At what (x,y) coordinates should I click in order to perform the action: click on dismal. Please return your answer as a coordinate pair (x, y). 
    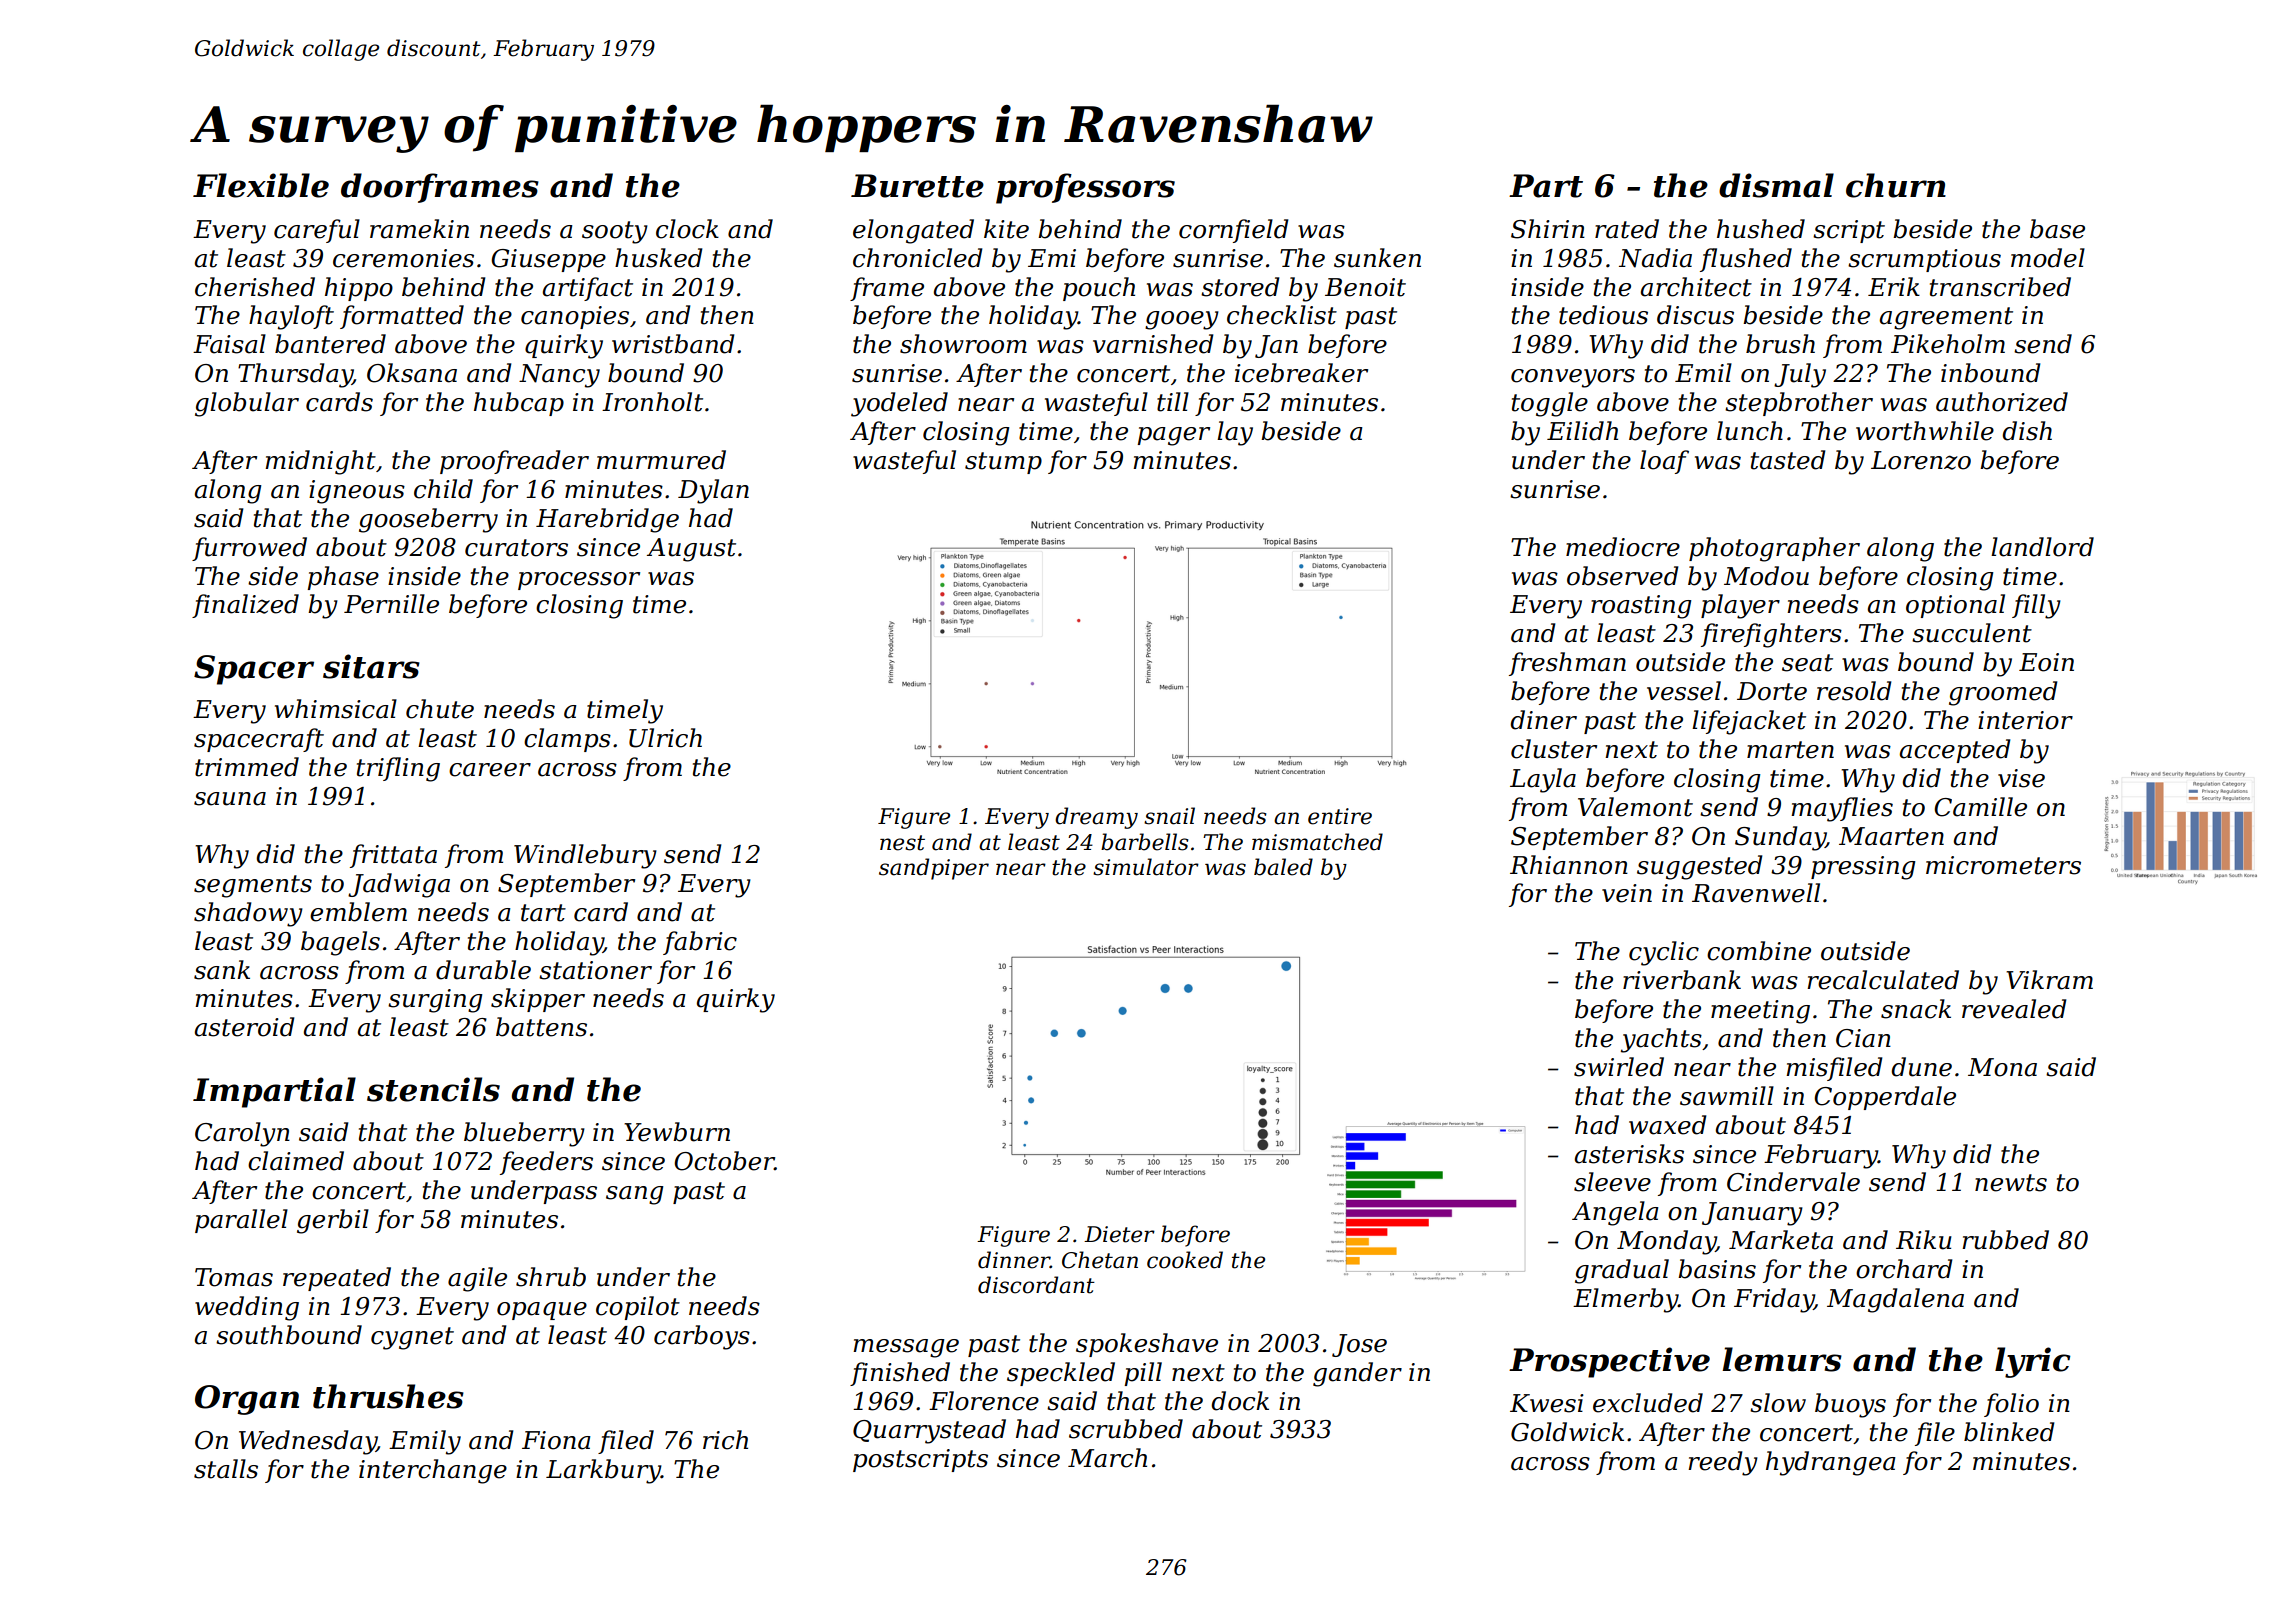
    Looking at the image, I should click on (1776, 185).
